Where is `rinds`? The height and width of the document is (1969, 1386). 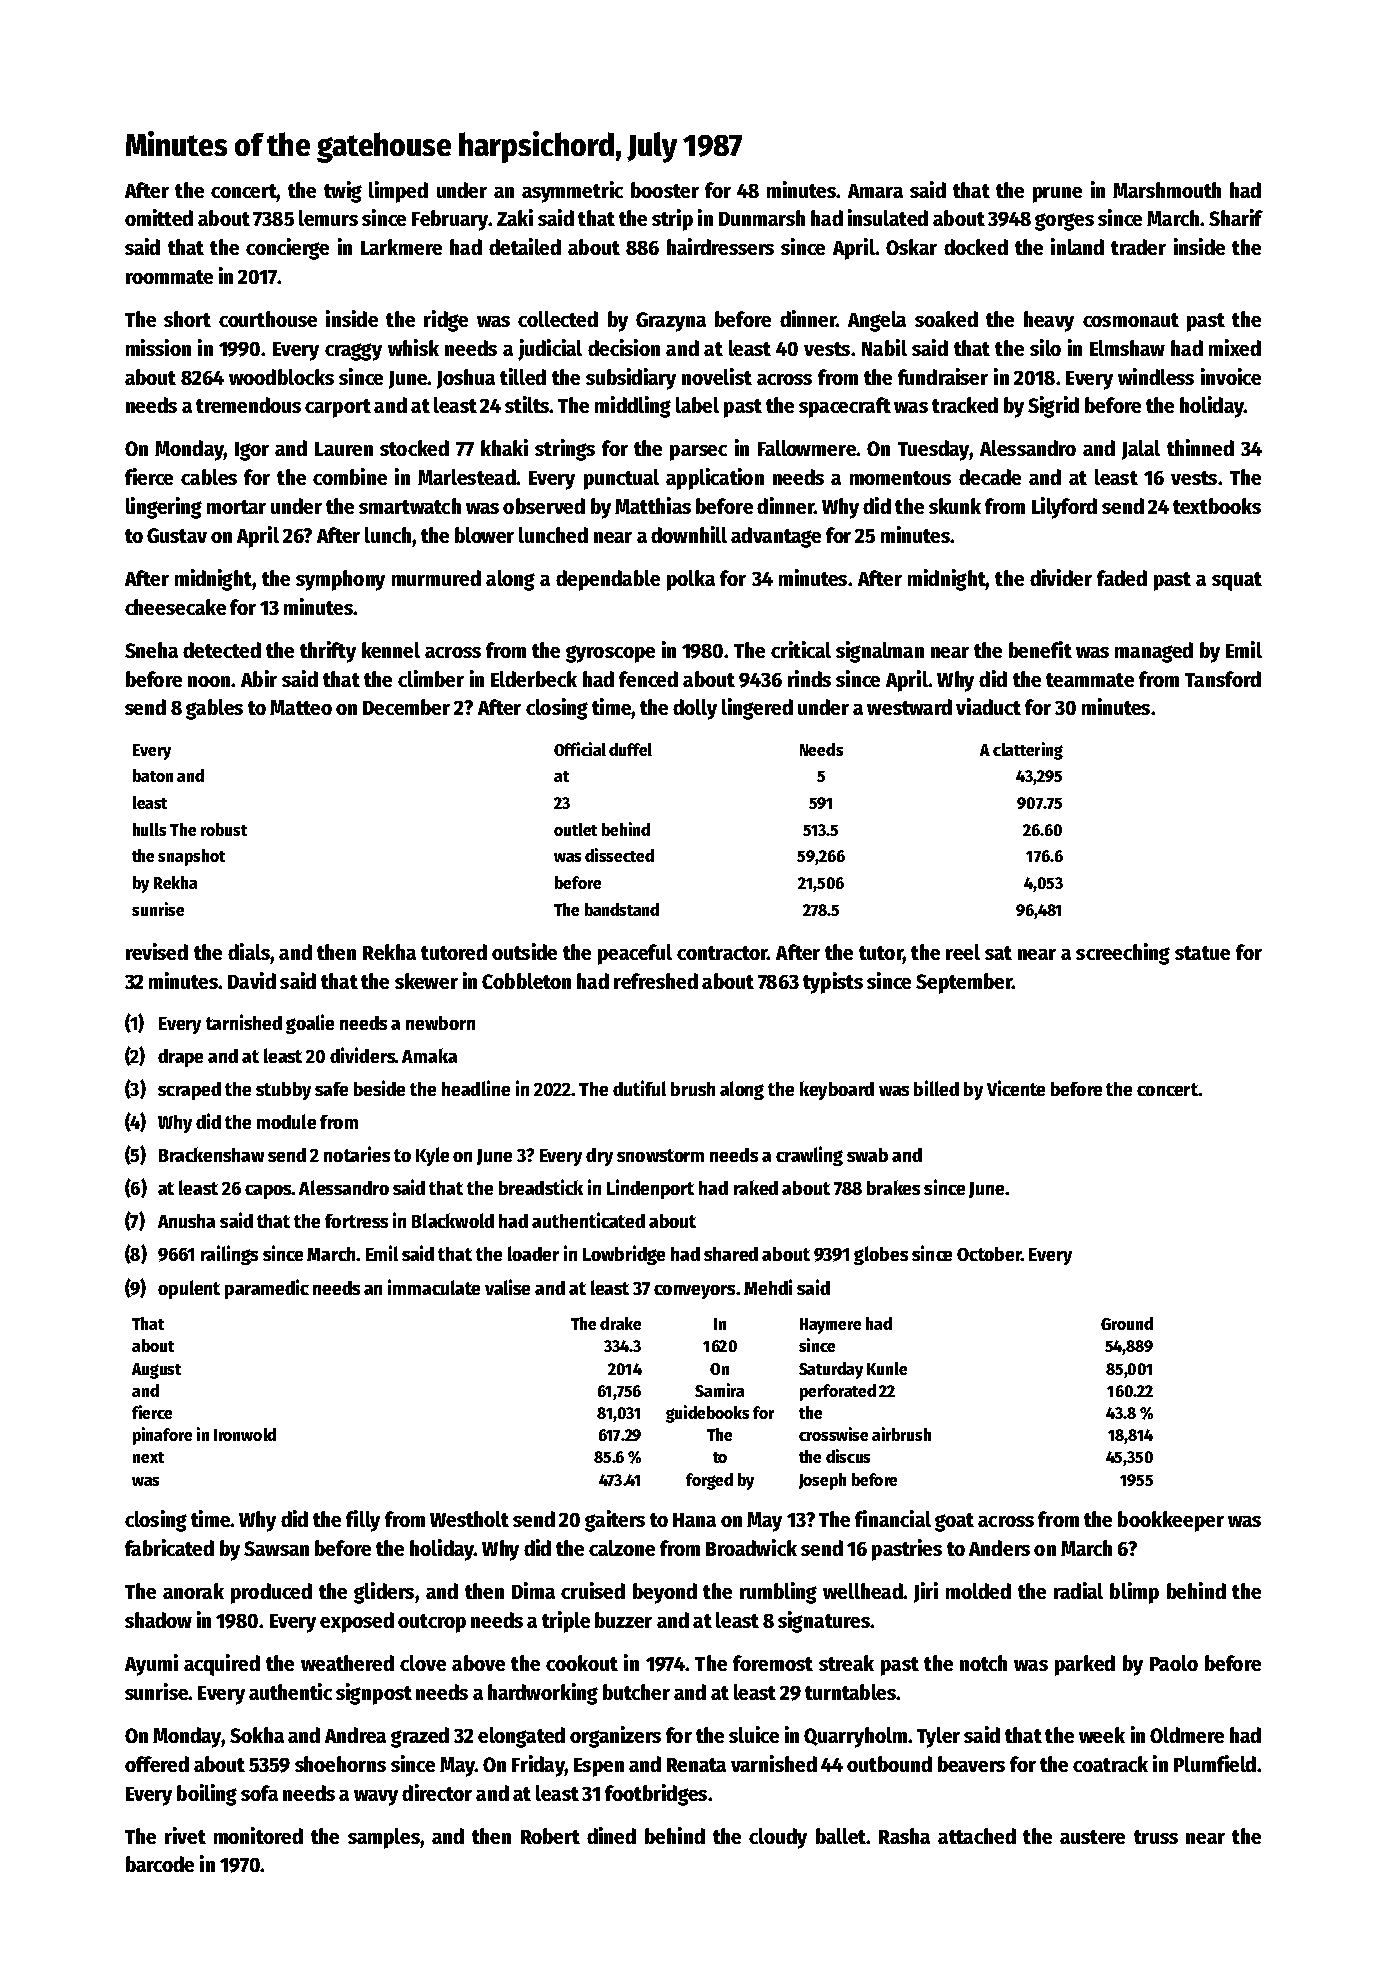 rinds is located at coordinates (809, 678).
